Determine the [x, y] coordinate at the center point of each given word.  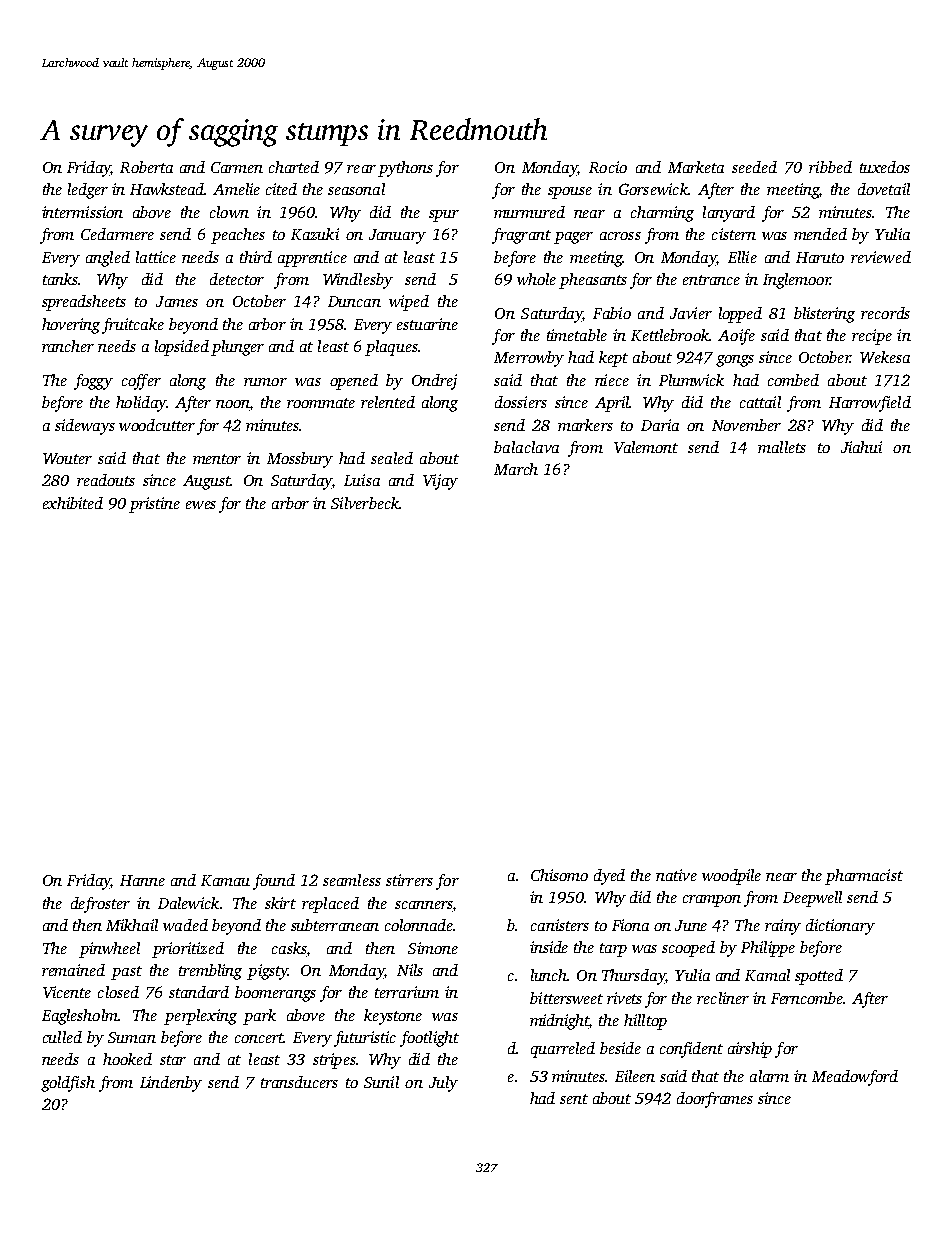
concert [259, 1038]
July [443, 1084]
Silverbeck [365, 503]
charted [294, 167]
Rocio [608, 167]
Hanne [142, 880]
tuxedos [885, 167]
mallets [782, 447]
